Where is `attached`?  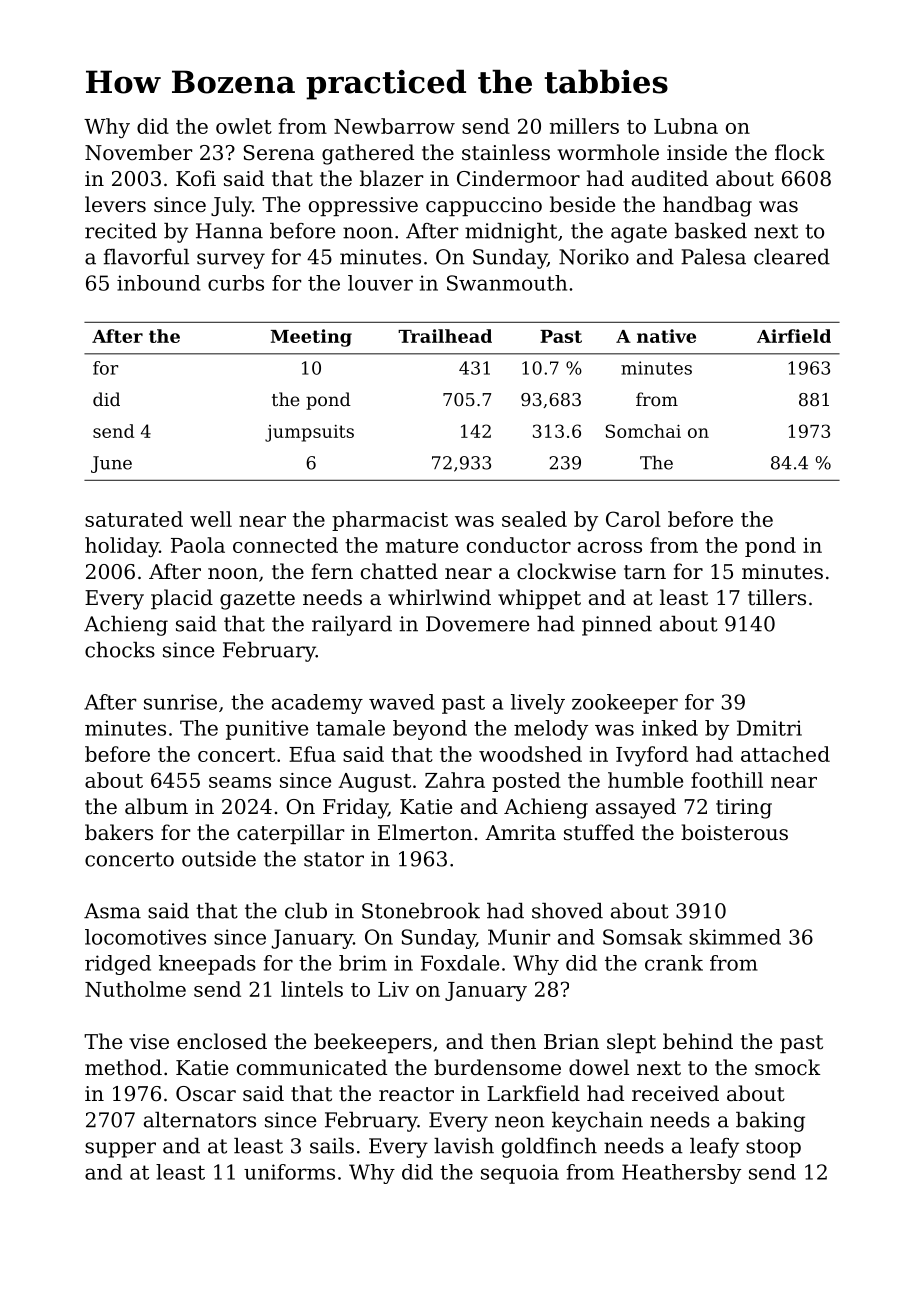
attached is located at coordinates (785, 754).
